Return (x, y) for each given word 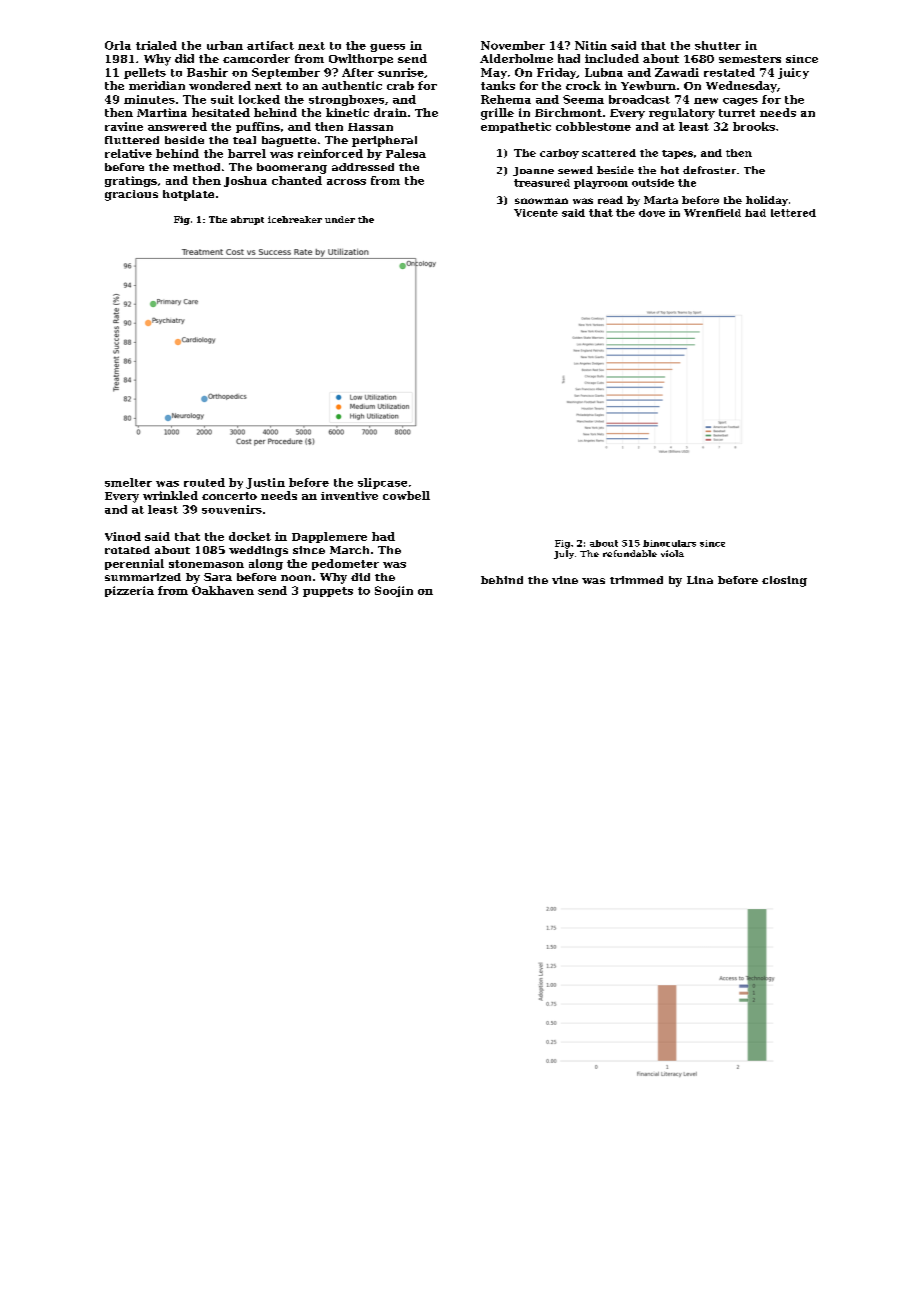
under (340, 219)
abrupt (247, 220)
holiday (767, 201)
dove (652, 213)
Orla (118, 45)
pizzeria (129, 591)
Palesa (406, 153)
